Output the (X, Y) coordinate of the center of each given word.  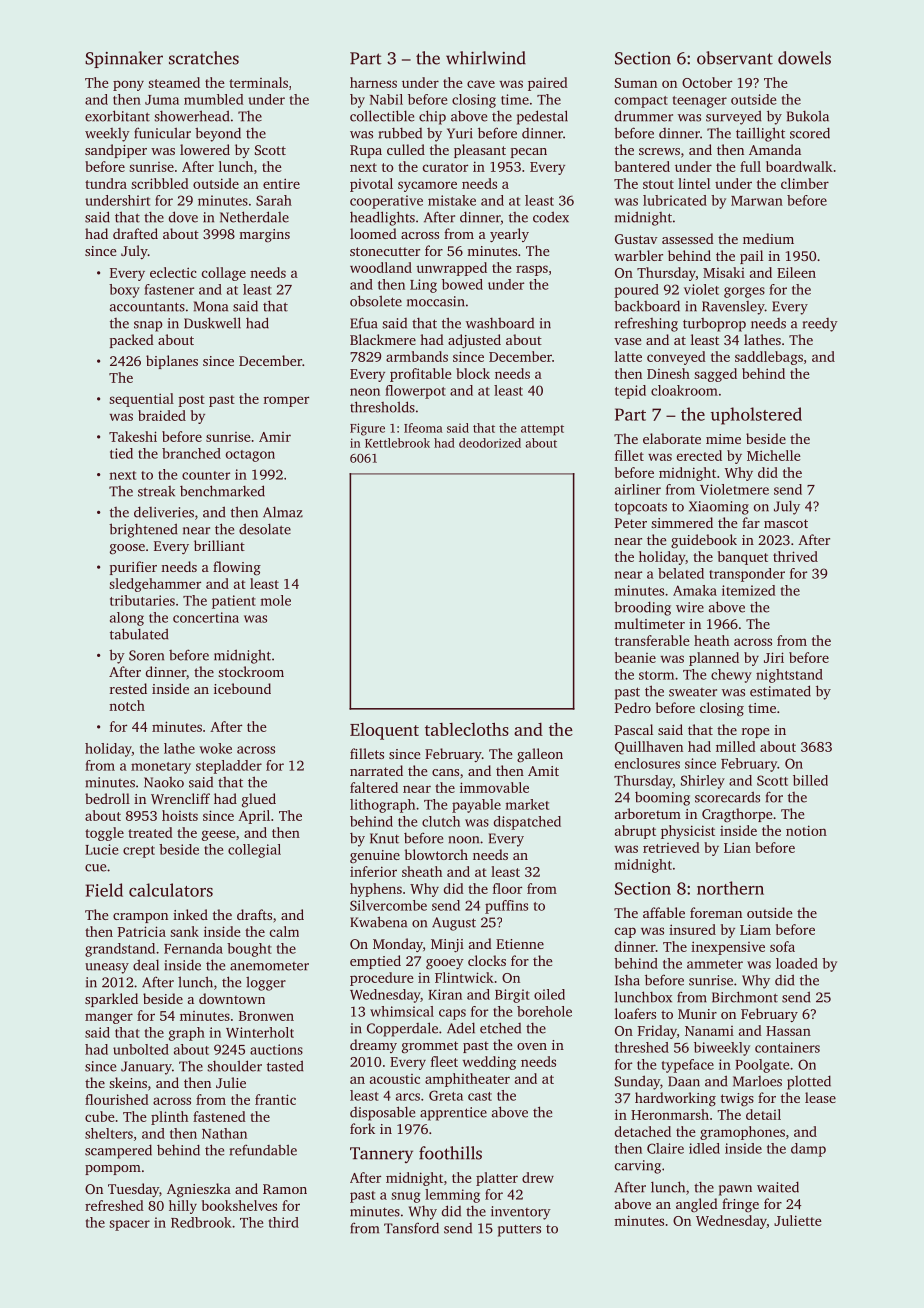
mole (276, 600)
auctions (276, 1049)
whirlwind (486, 58)
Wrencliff (180, 798)
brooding (642, 608)
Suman (636, 83)
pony (128, 85)
